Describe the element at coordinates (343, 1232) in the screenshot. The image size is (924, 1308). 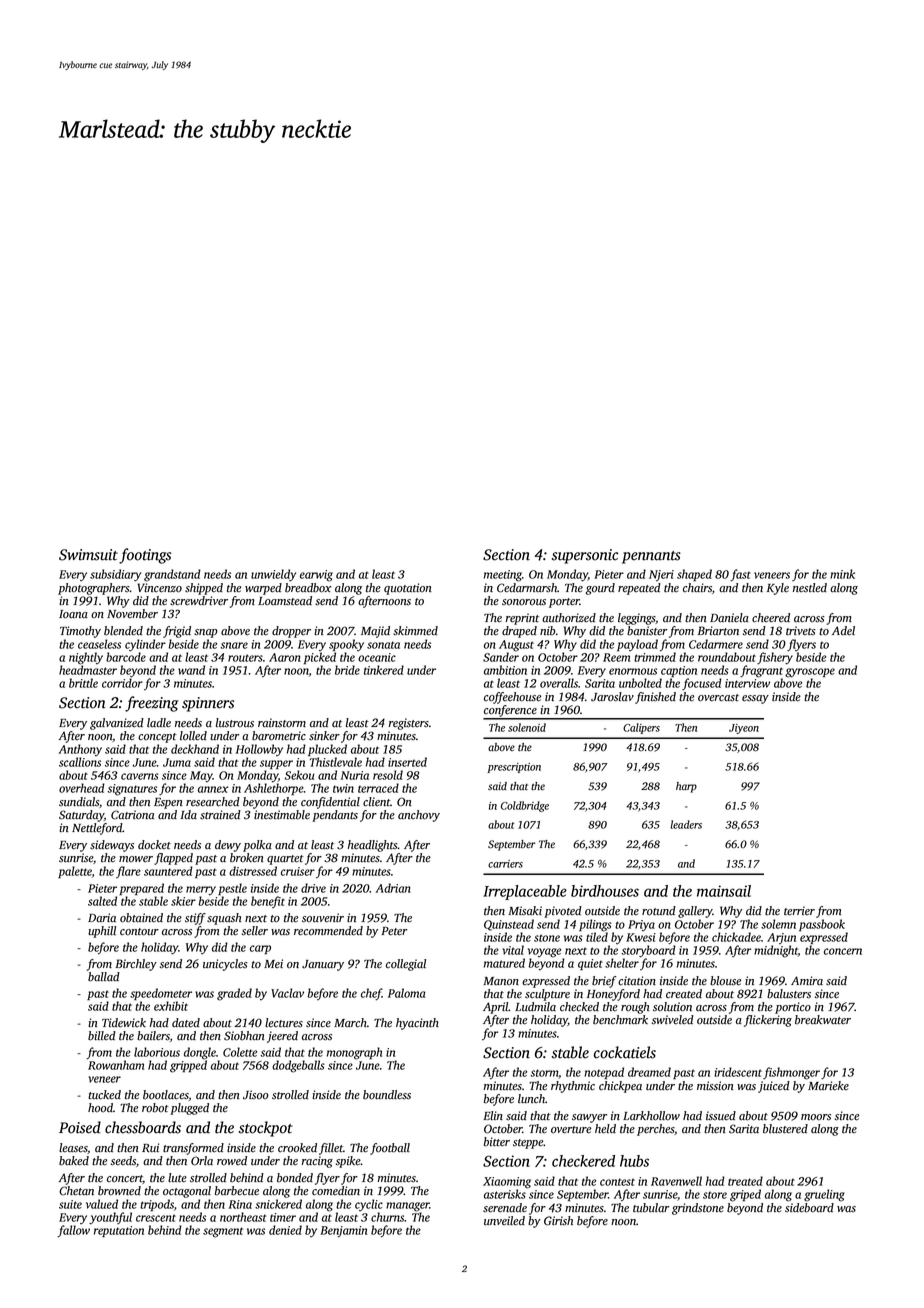
I see `Benjamin` at that location.
